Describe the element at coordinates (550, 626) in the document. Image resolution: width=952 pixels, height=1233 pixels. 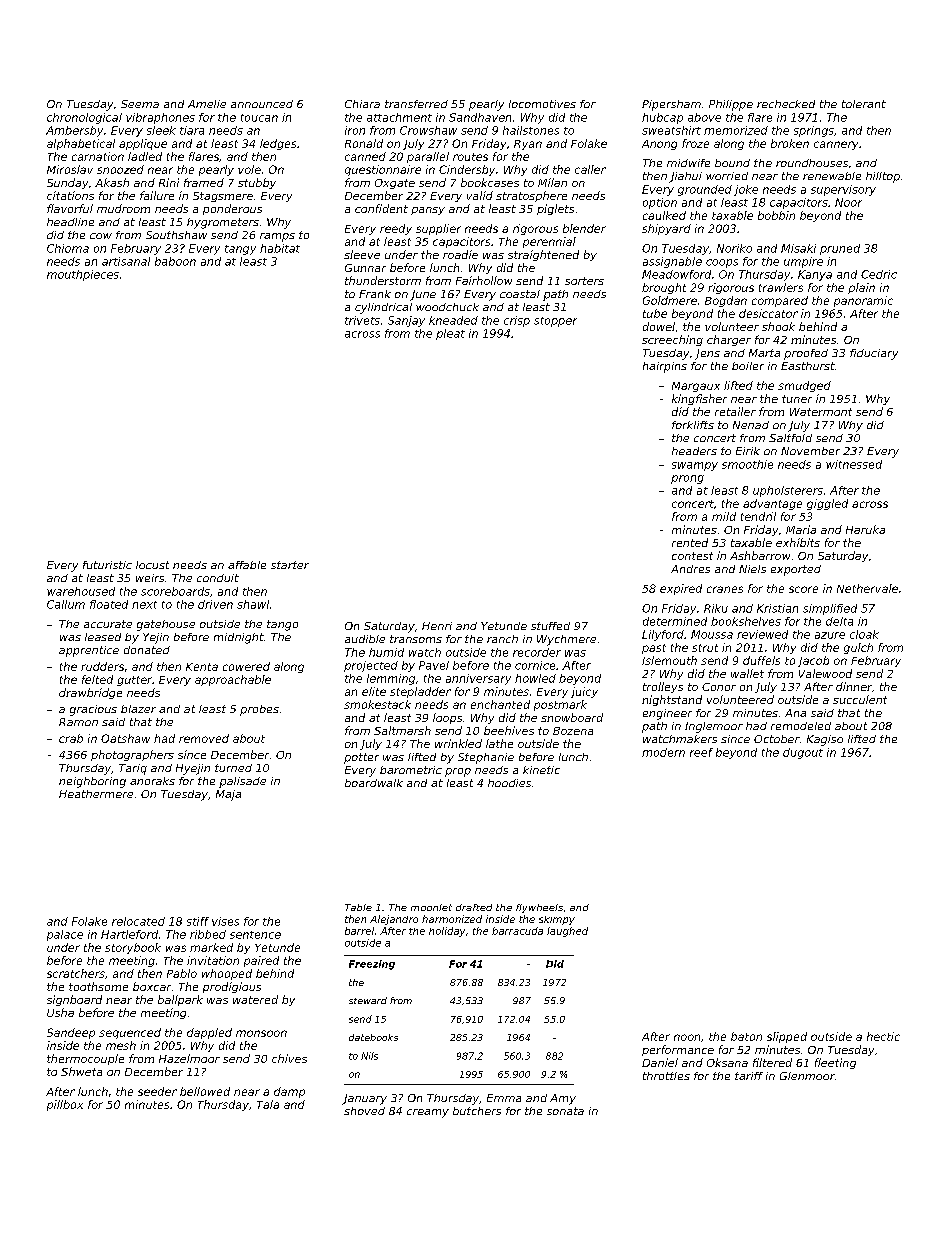
I see `stuffed` at that location.
